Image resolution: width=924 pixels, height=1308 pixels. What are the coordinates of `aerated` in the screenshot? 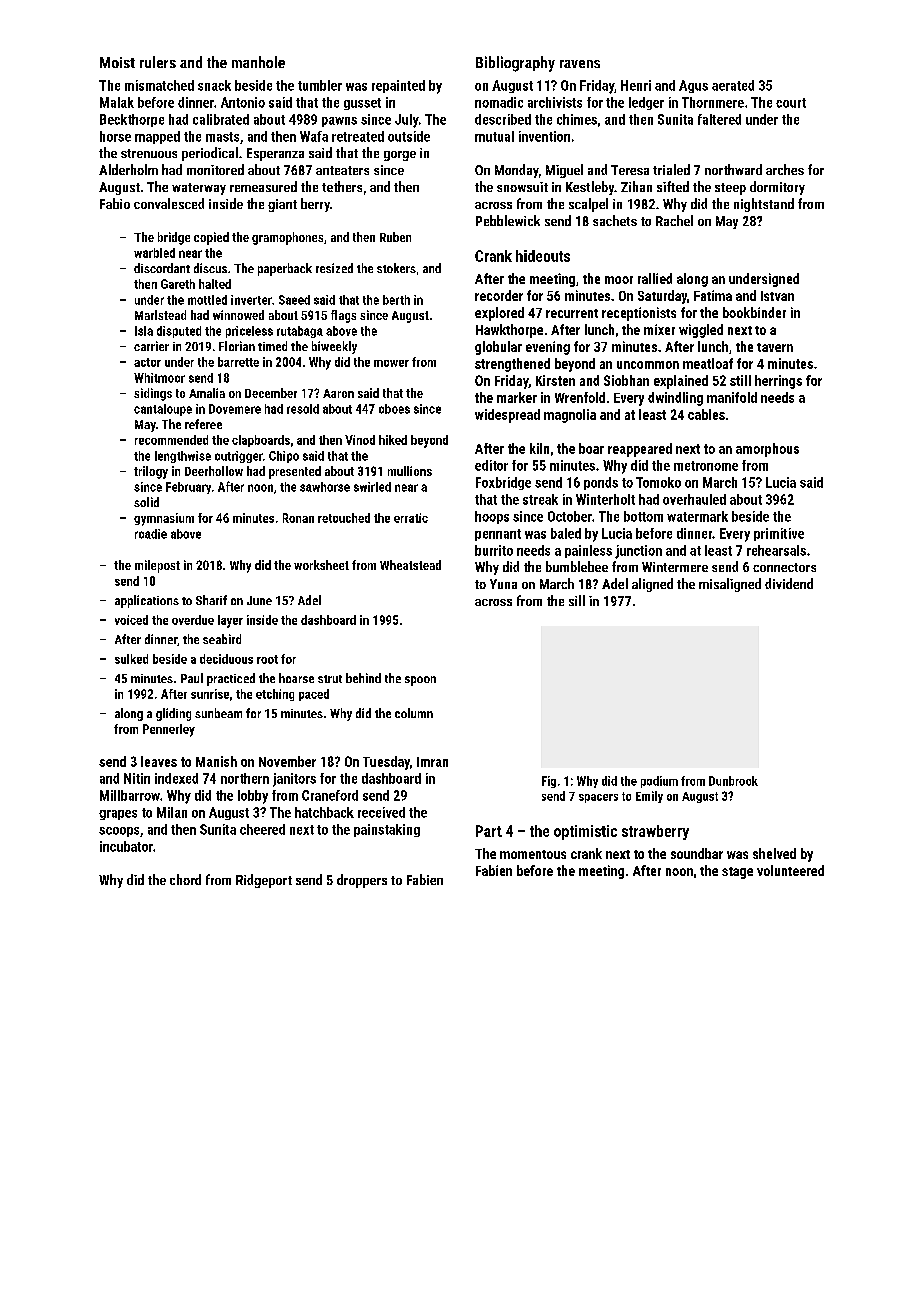 It's located at (733, 85).
